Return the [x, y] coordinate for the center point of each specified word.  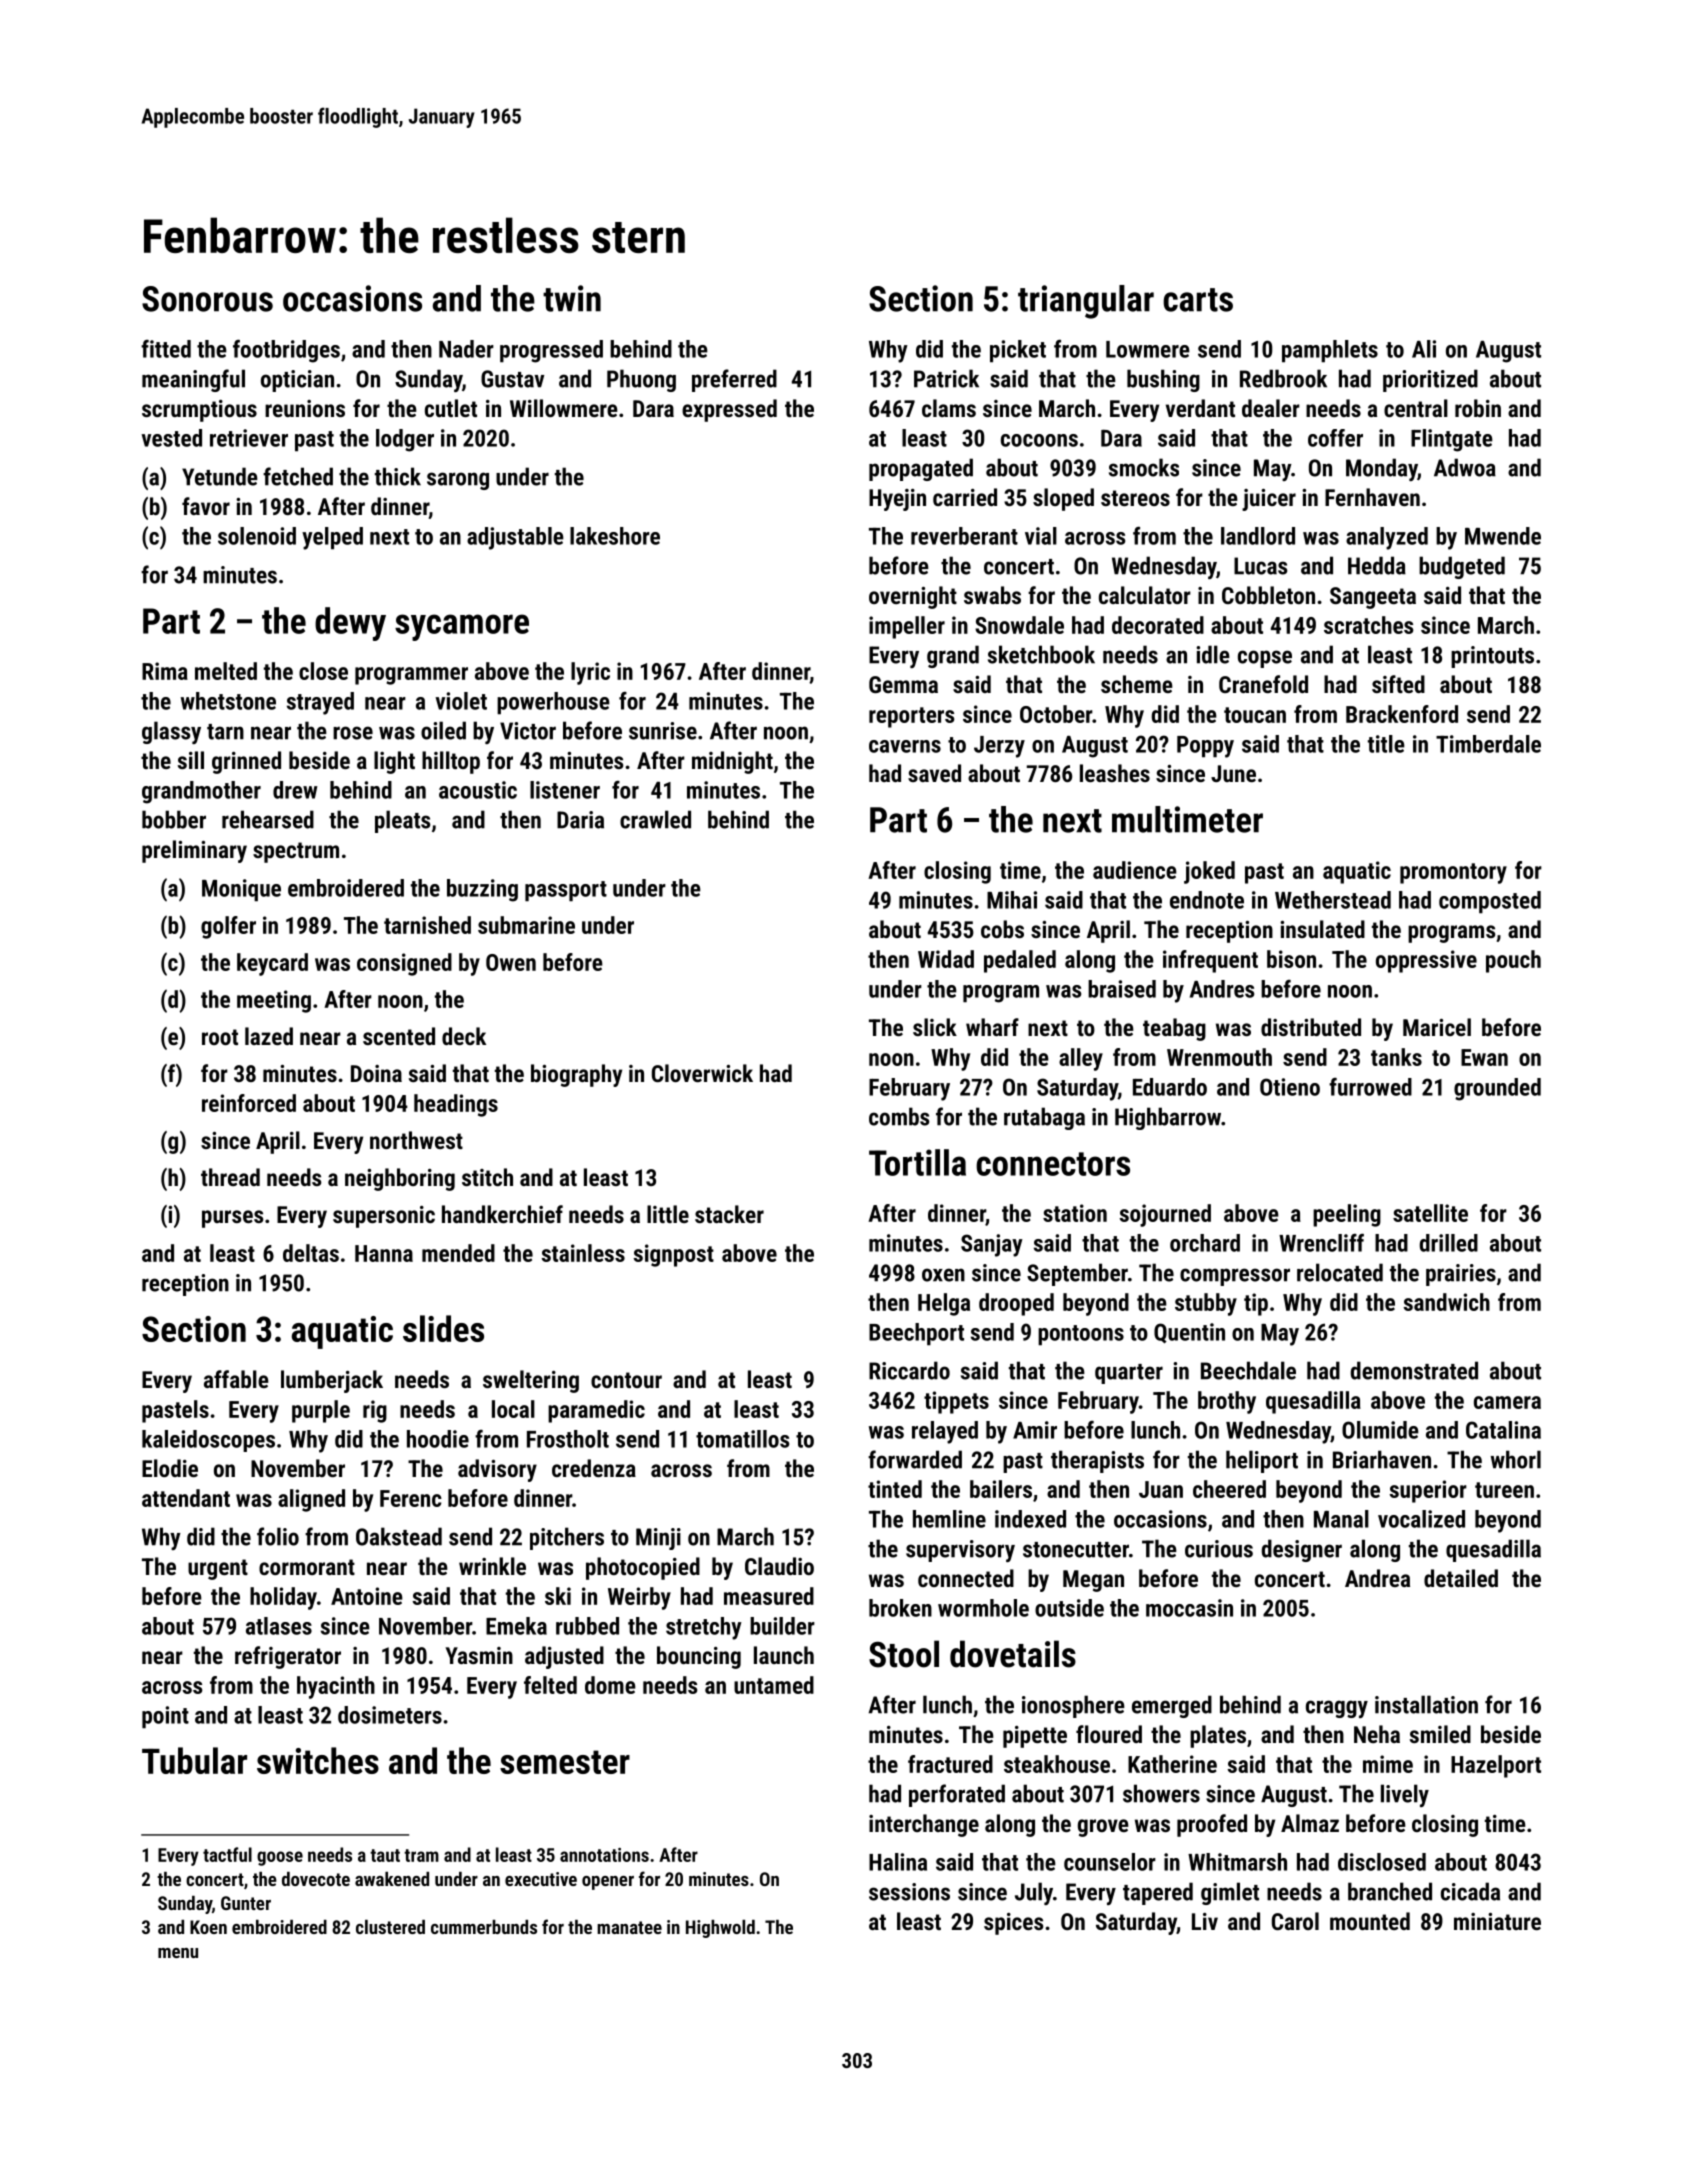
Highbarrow [1168, 1118]
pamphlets [1330, 351]
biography [576, 1075]
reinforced [249, 1103]
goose [280, 1858]
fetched [298, 476]
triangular [1086, 302]
